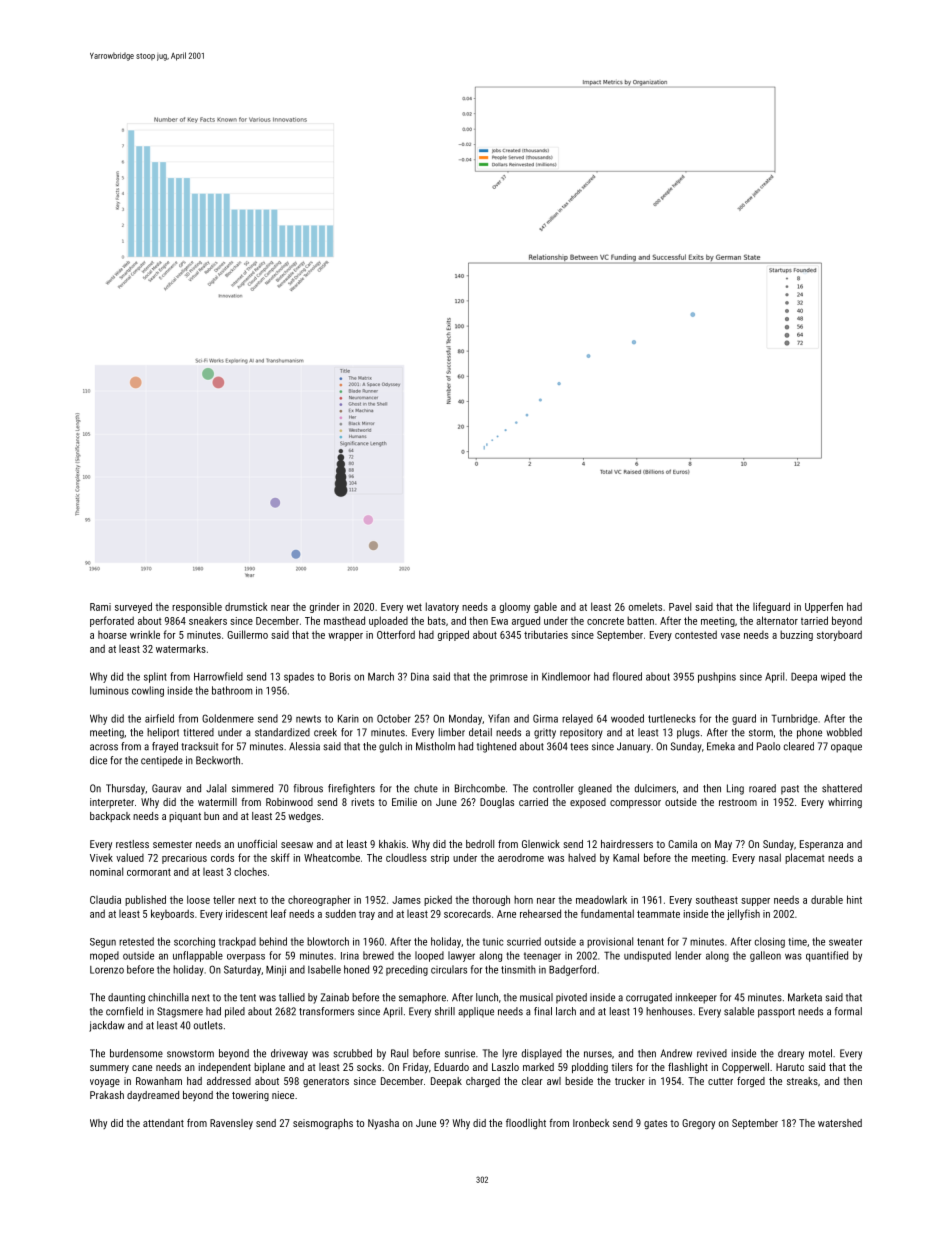 This screenshot has height=1233, width=952. What do you see at coordinates (273, 941) in the screenshot?
I see `behind` at bounding box center [273, 941].
